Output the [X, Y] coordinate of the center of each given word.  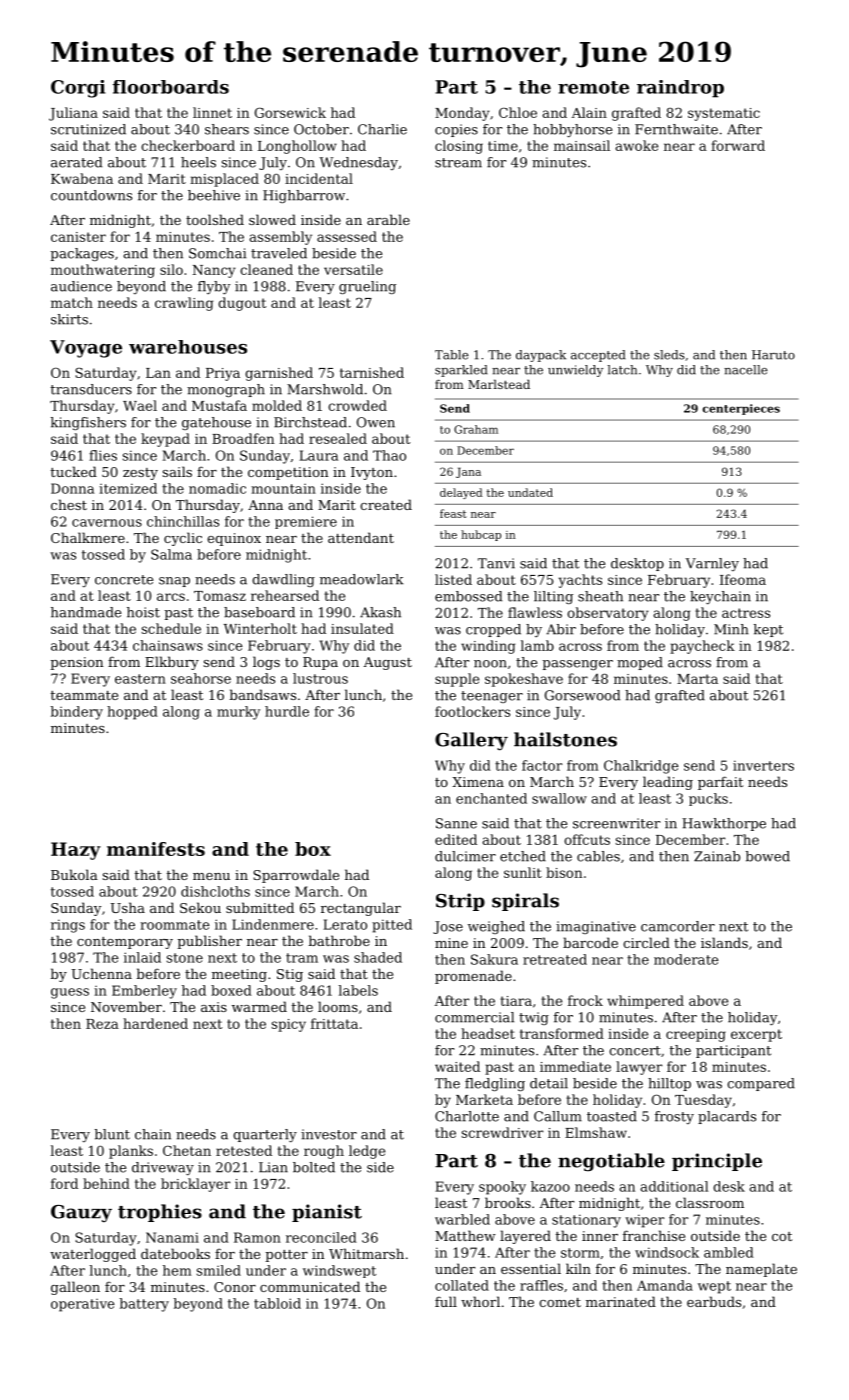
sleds [669, 355]
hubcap [481, 535]
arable [388, 219]
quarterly [265, 1135]
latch [622, 370]
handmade [86, 612]
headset [488, 1033]
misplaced [224, 180]
